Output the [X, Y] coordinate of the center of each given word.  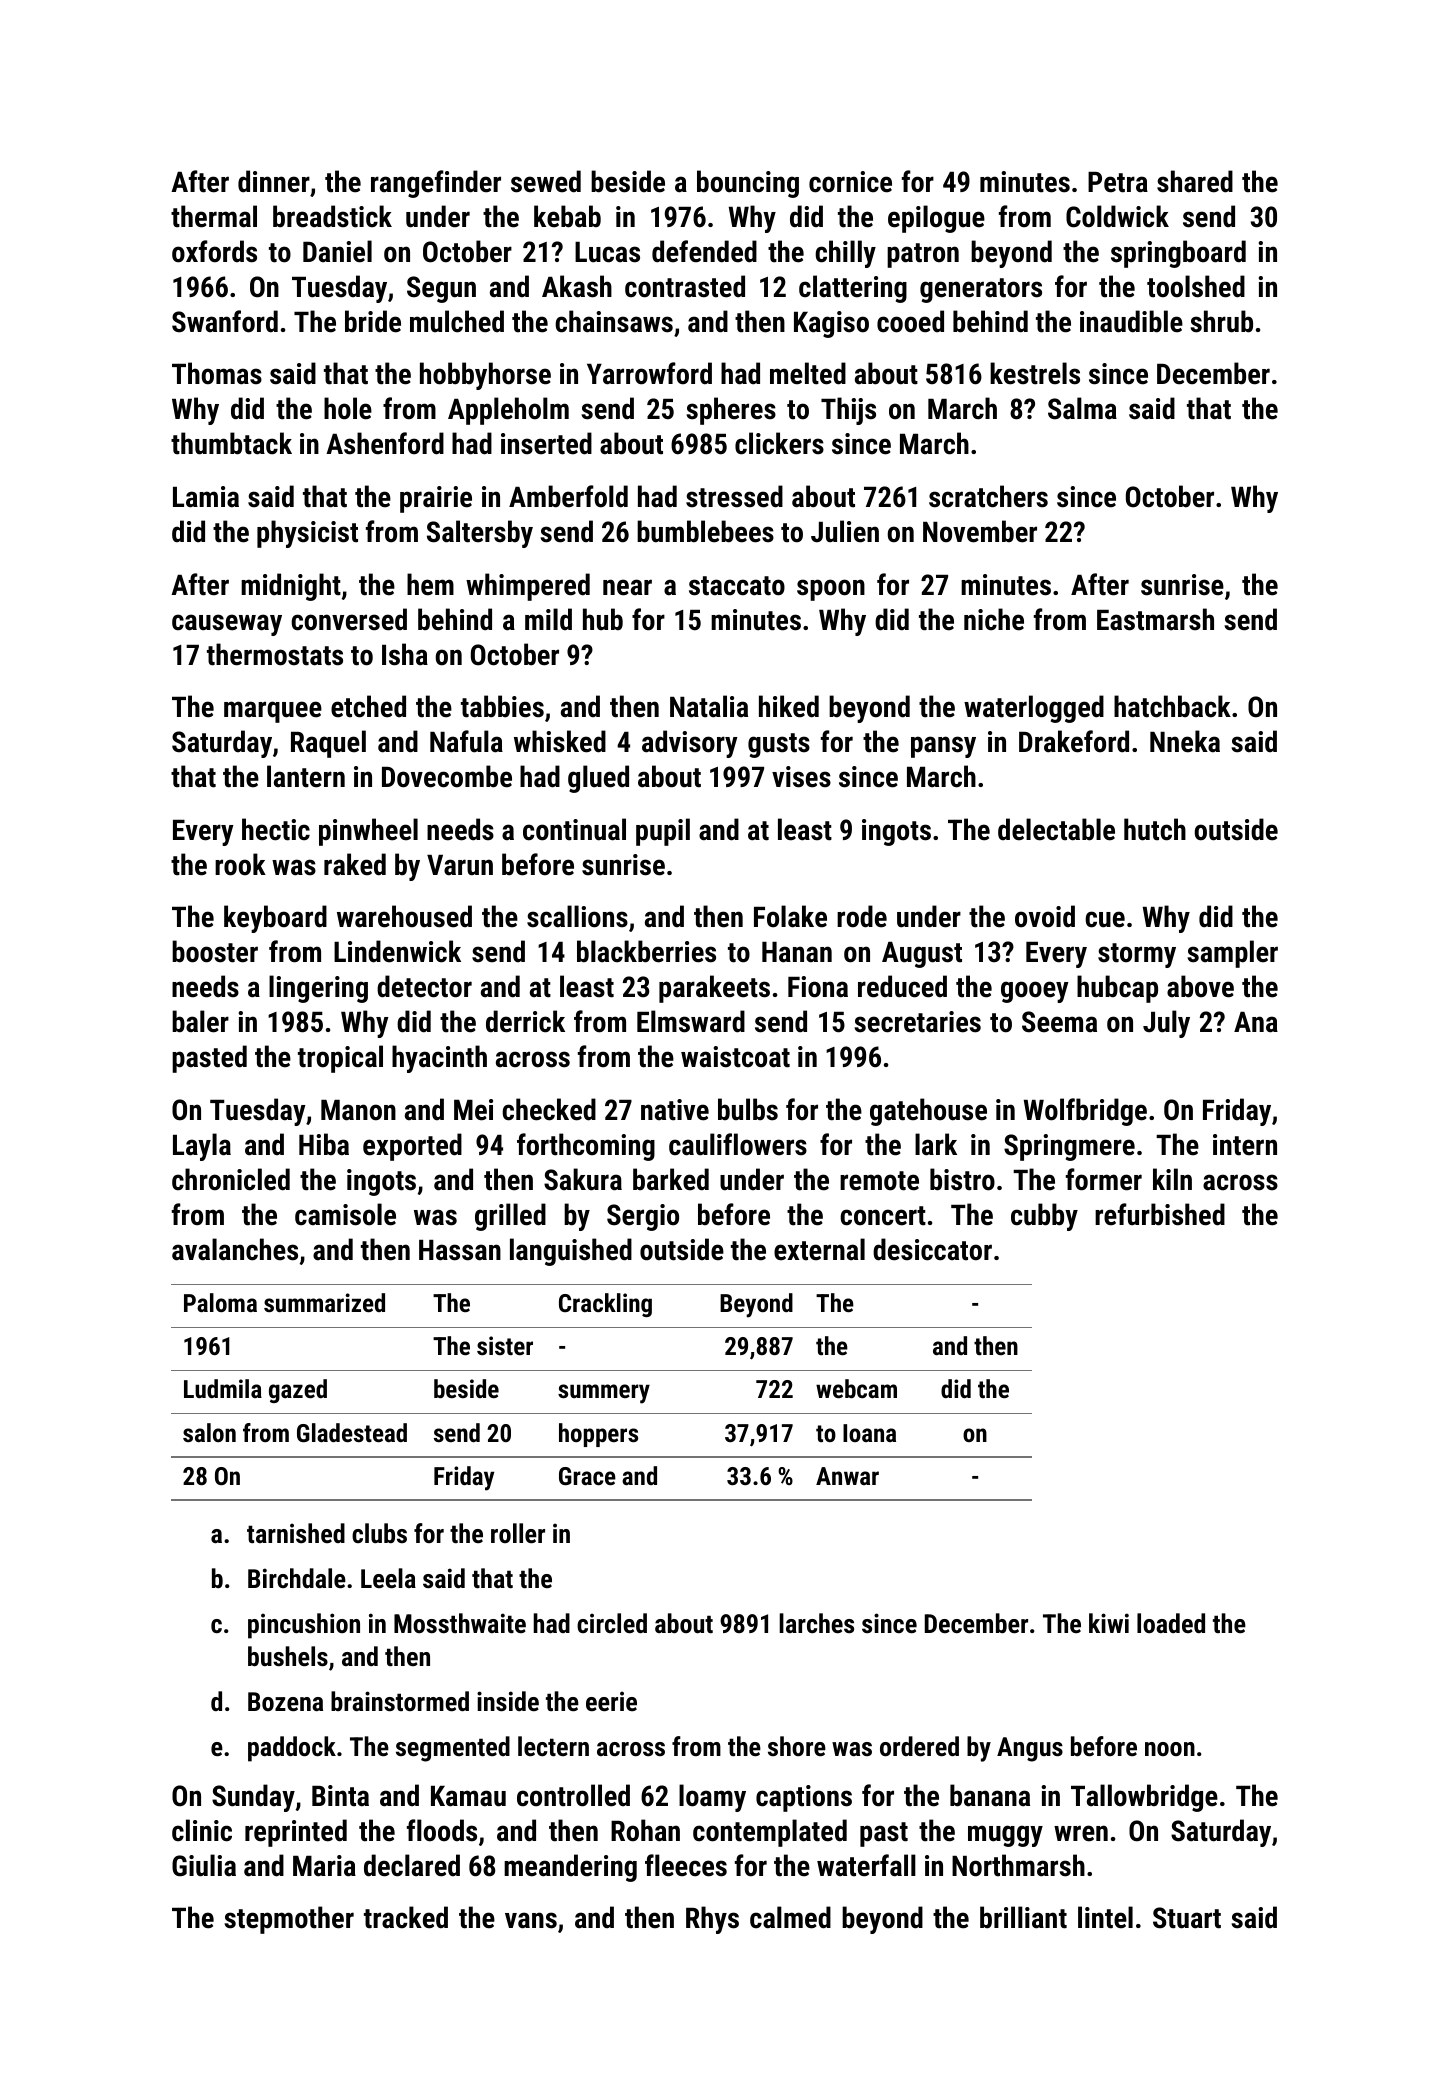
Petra [1118, 182]
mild [548, 619]
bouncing [748, 184]
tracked [406, 1917]
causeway [227, 625]
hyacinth [439, 1059]
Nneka [1185, 741]
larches [816, 1623]
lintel [1105, 1917]
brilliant [1023, 1917]
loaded [1171, 1623]
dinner [274, 181]
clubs [379, 1533]
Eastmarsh [1155, 619]
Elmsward [691, 1021]
